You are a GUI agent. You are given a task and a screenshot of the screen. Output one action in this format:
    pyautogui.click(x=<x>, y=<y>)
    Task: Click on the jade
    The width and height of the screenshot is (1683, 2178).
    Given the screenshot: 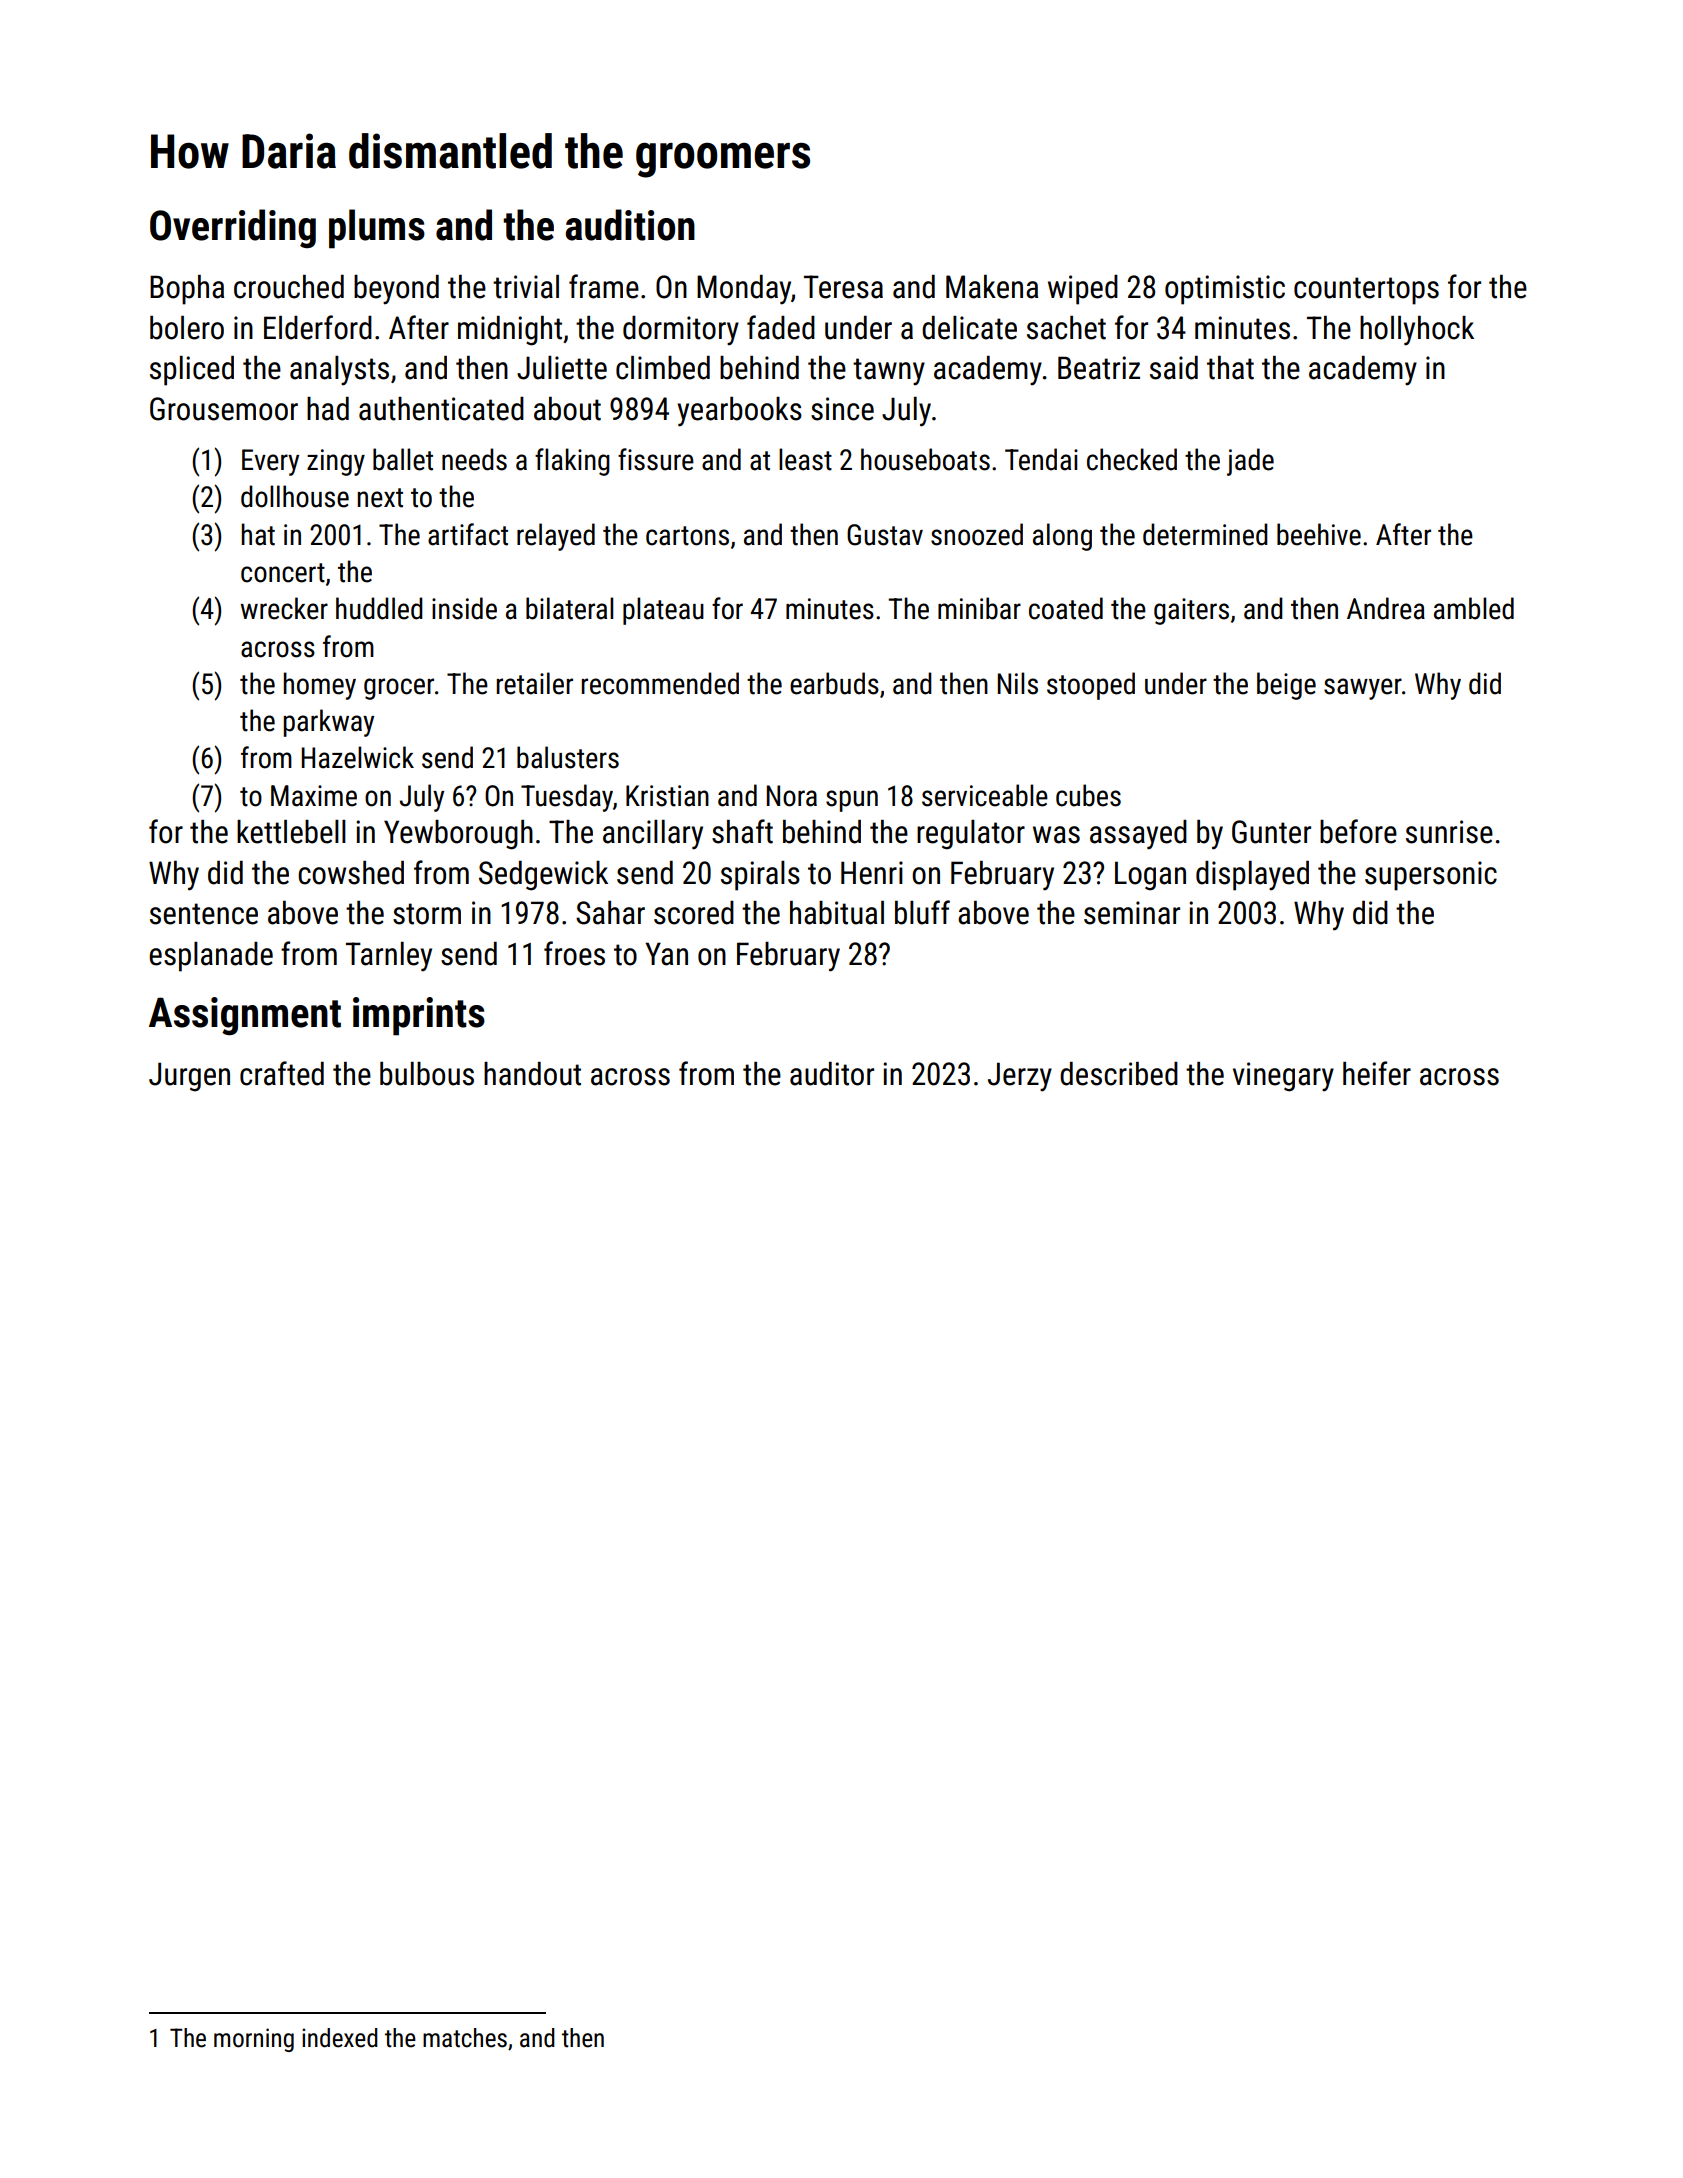 What is the action you would take?
    pyautogui.click(x=1250, y=462)
